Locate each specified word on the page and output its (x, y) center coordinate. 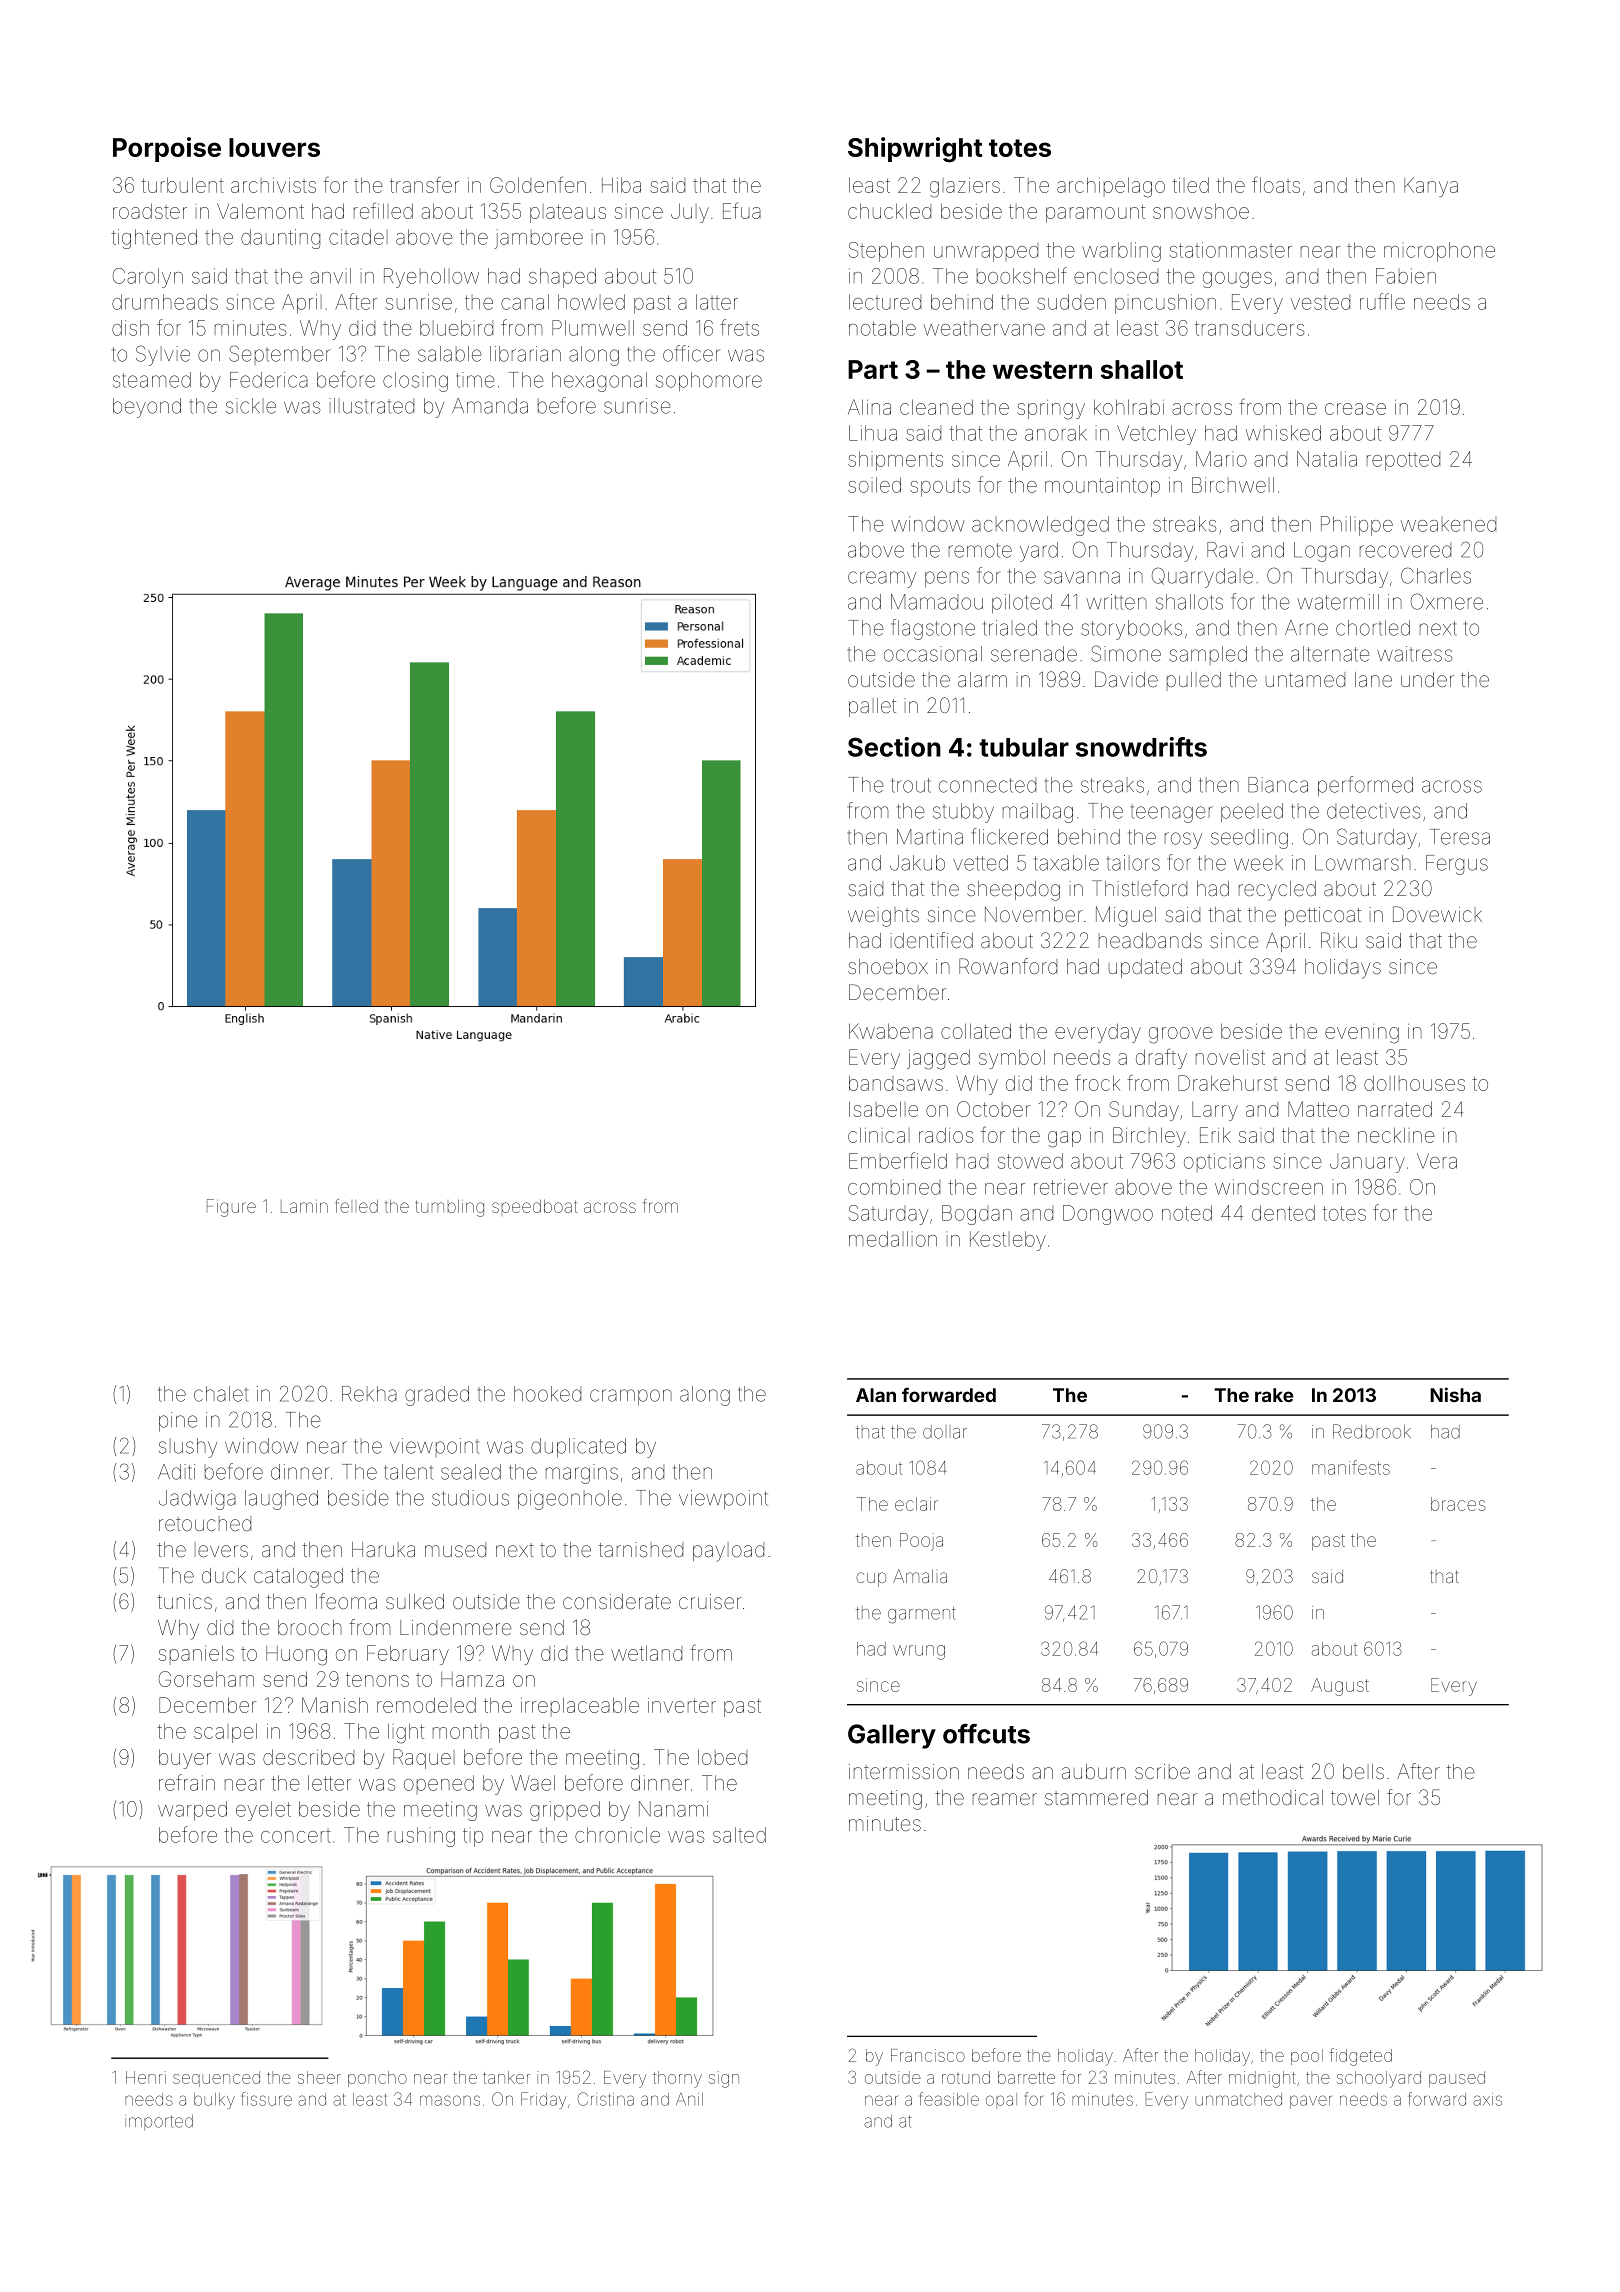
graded (437, 1396)
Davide (1126, 679)
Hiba (621, 185)
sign (724, 2079)
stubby (963, 813)
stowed (1030, 1161)
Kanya (1431, 187)
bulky (214, 2101)
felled (356, 1206)
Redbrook (1372, 1431)
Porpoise (167, 149)
